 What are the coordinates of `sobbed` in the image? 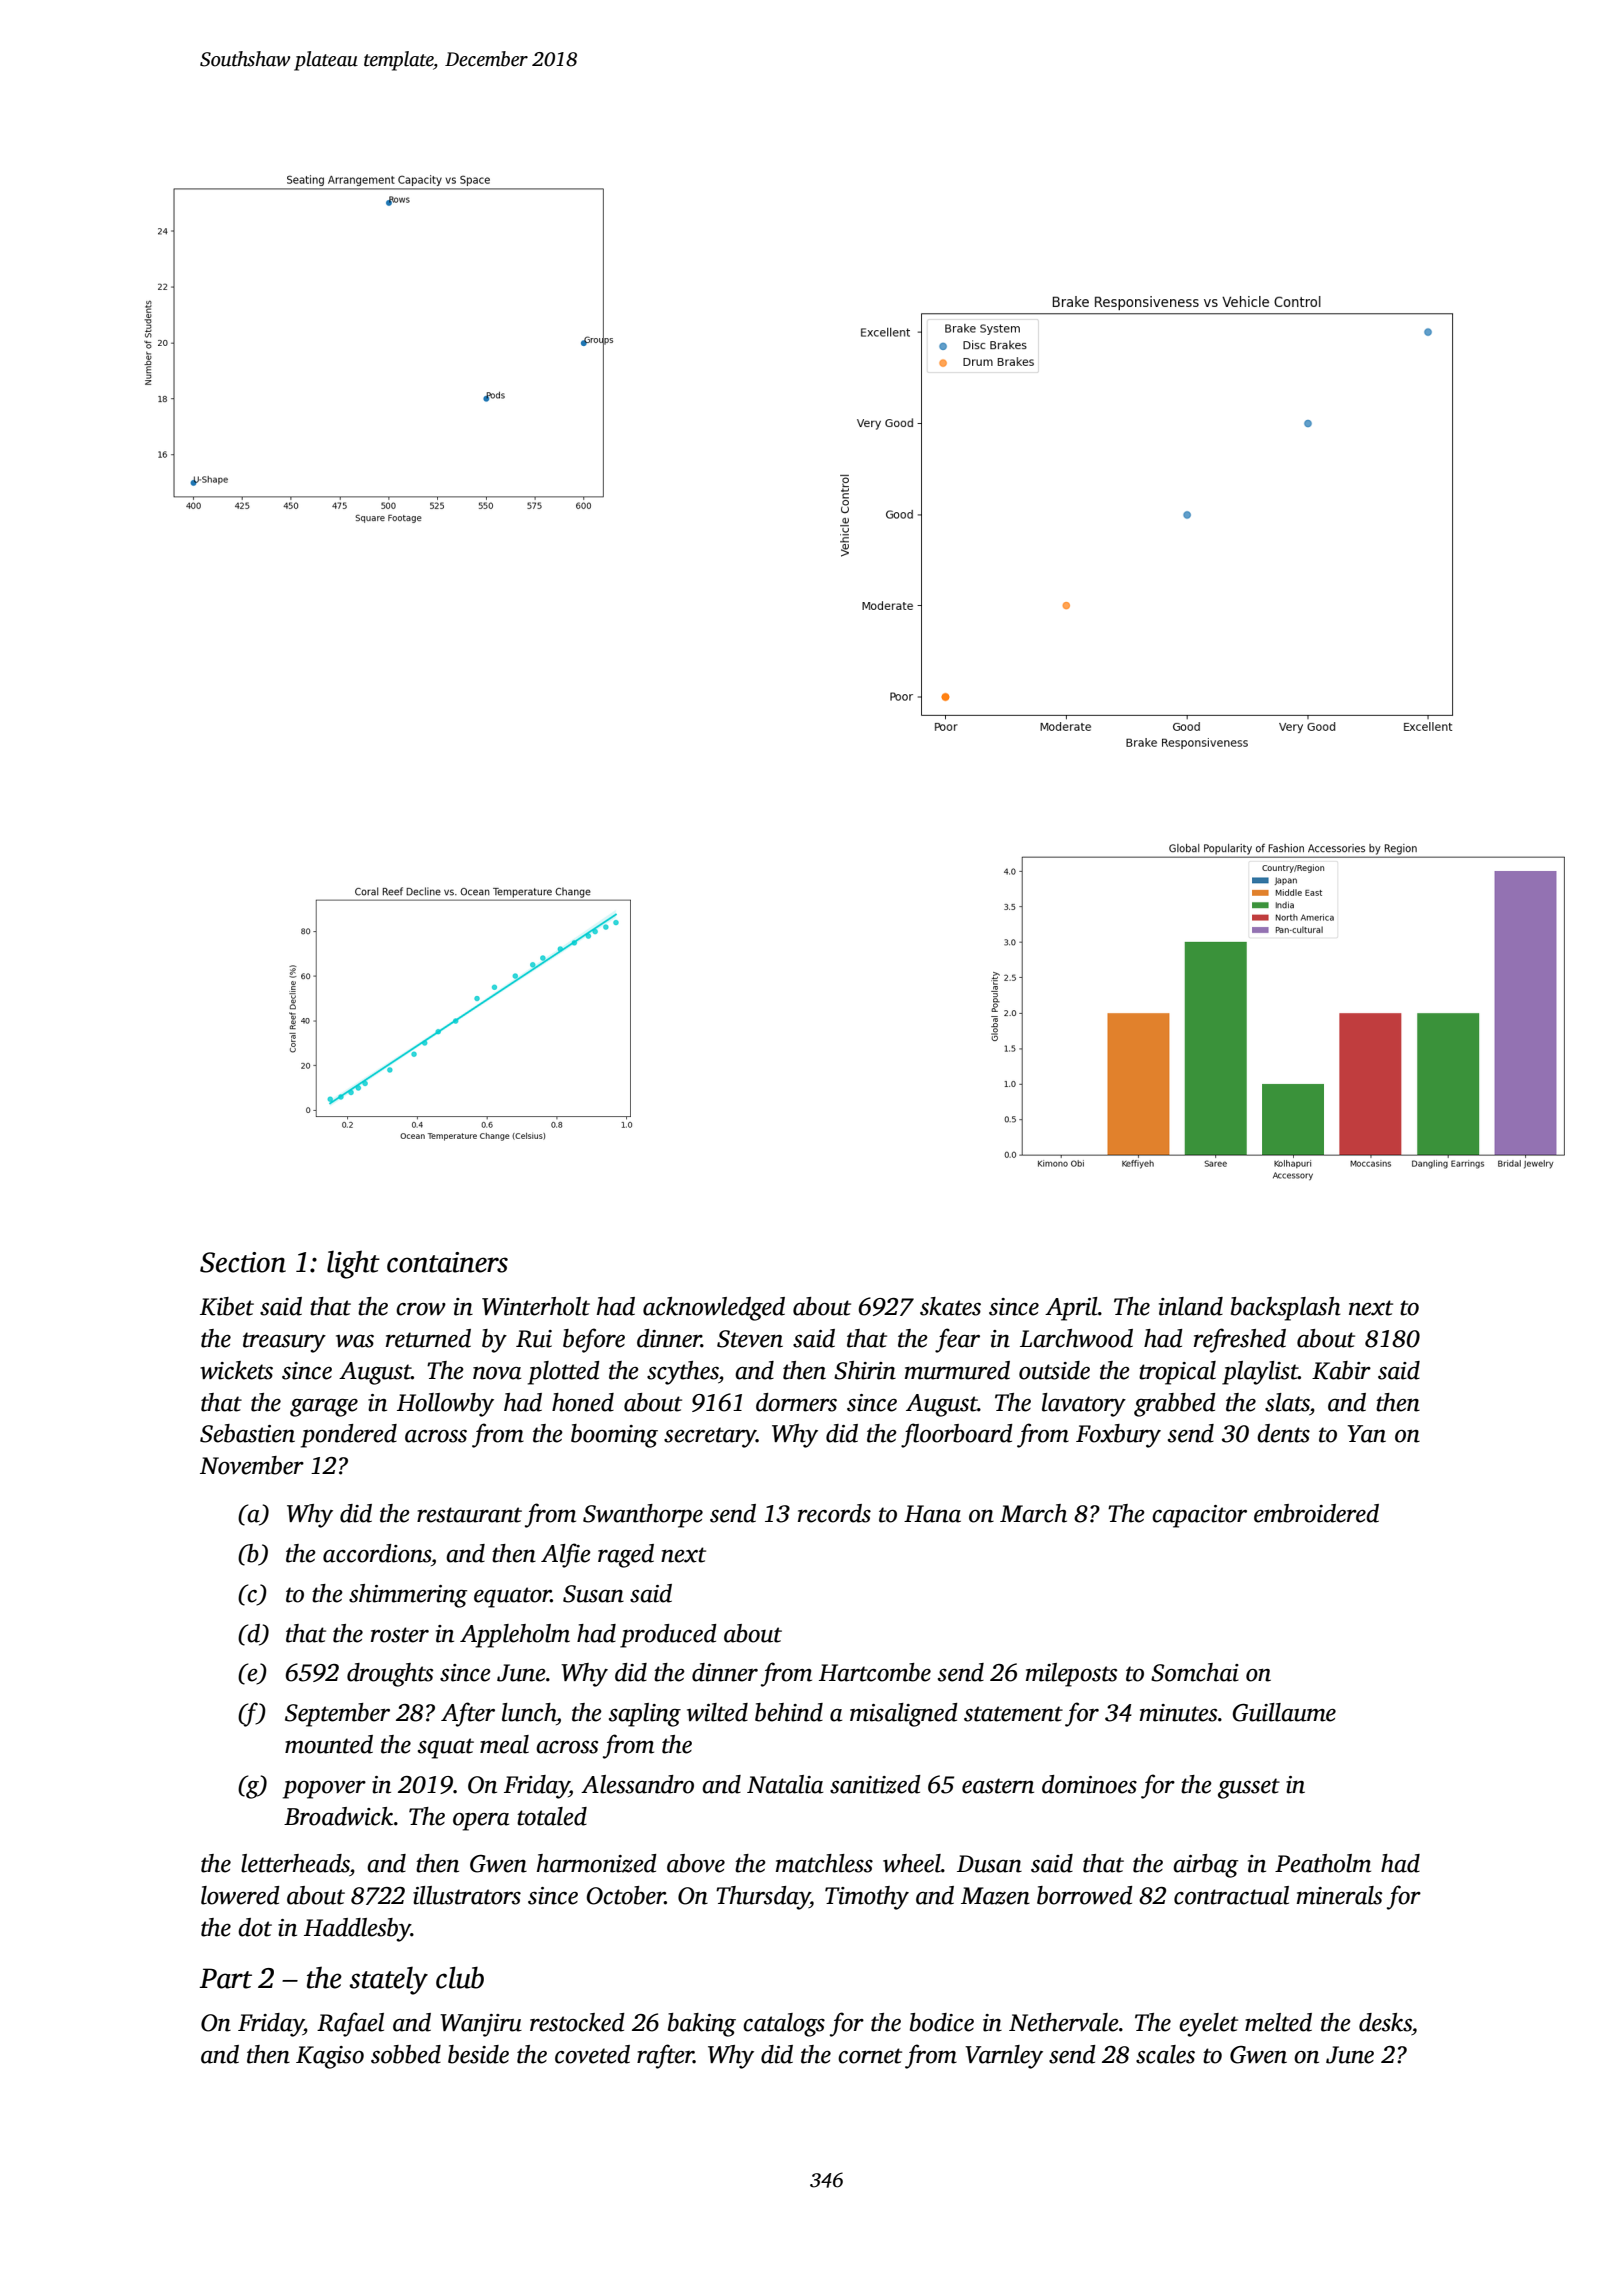 It's located at (406, 2054).
